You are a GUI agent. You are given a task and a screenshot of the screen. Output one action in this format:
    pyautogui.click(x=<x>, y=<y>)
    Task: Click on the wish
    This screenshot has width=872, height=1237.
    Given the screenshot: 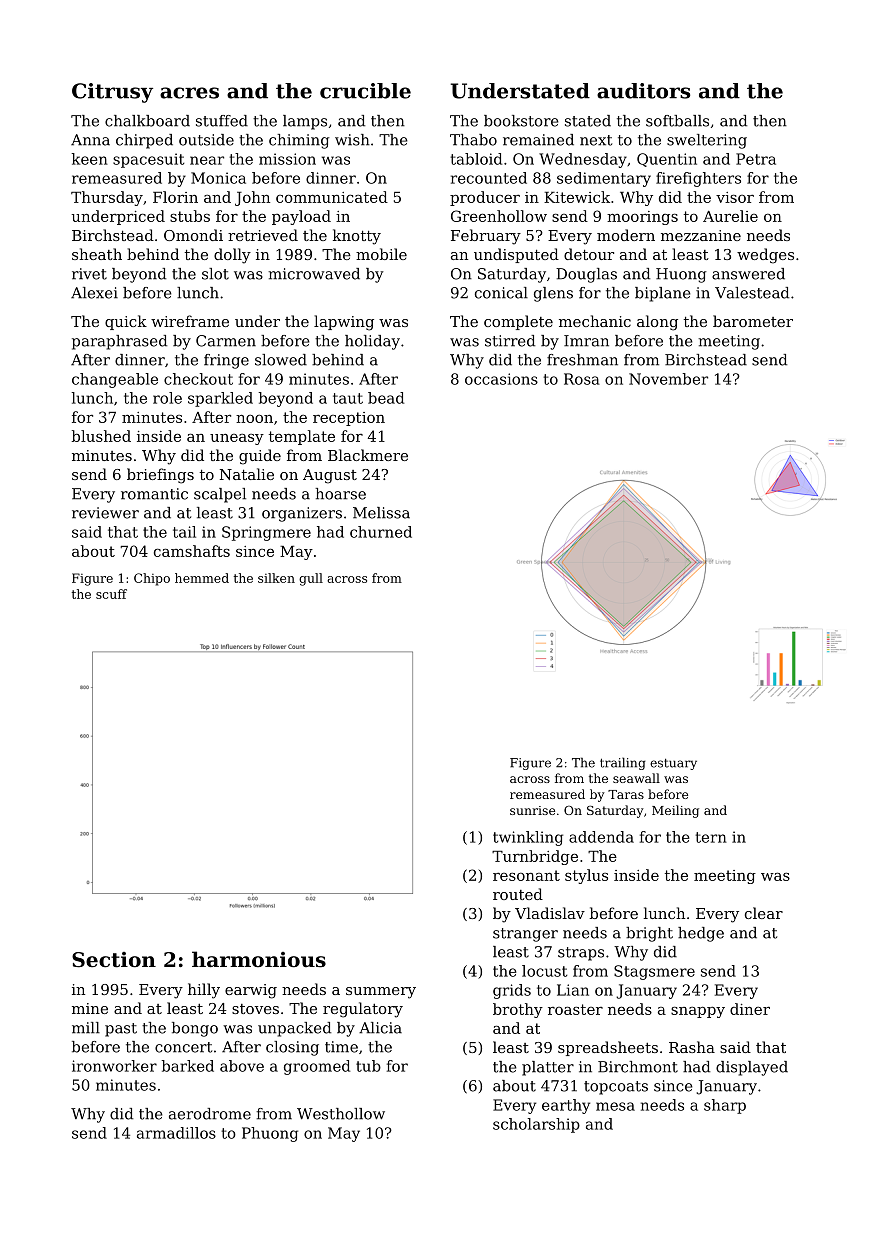 What is the action you would take?
    pyautogui.click(x=352, y=140)
